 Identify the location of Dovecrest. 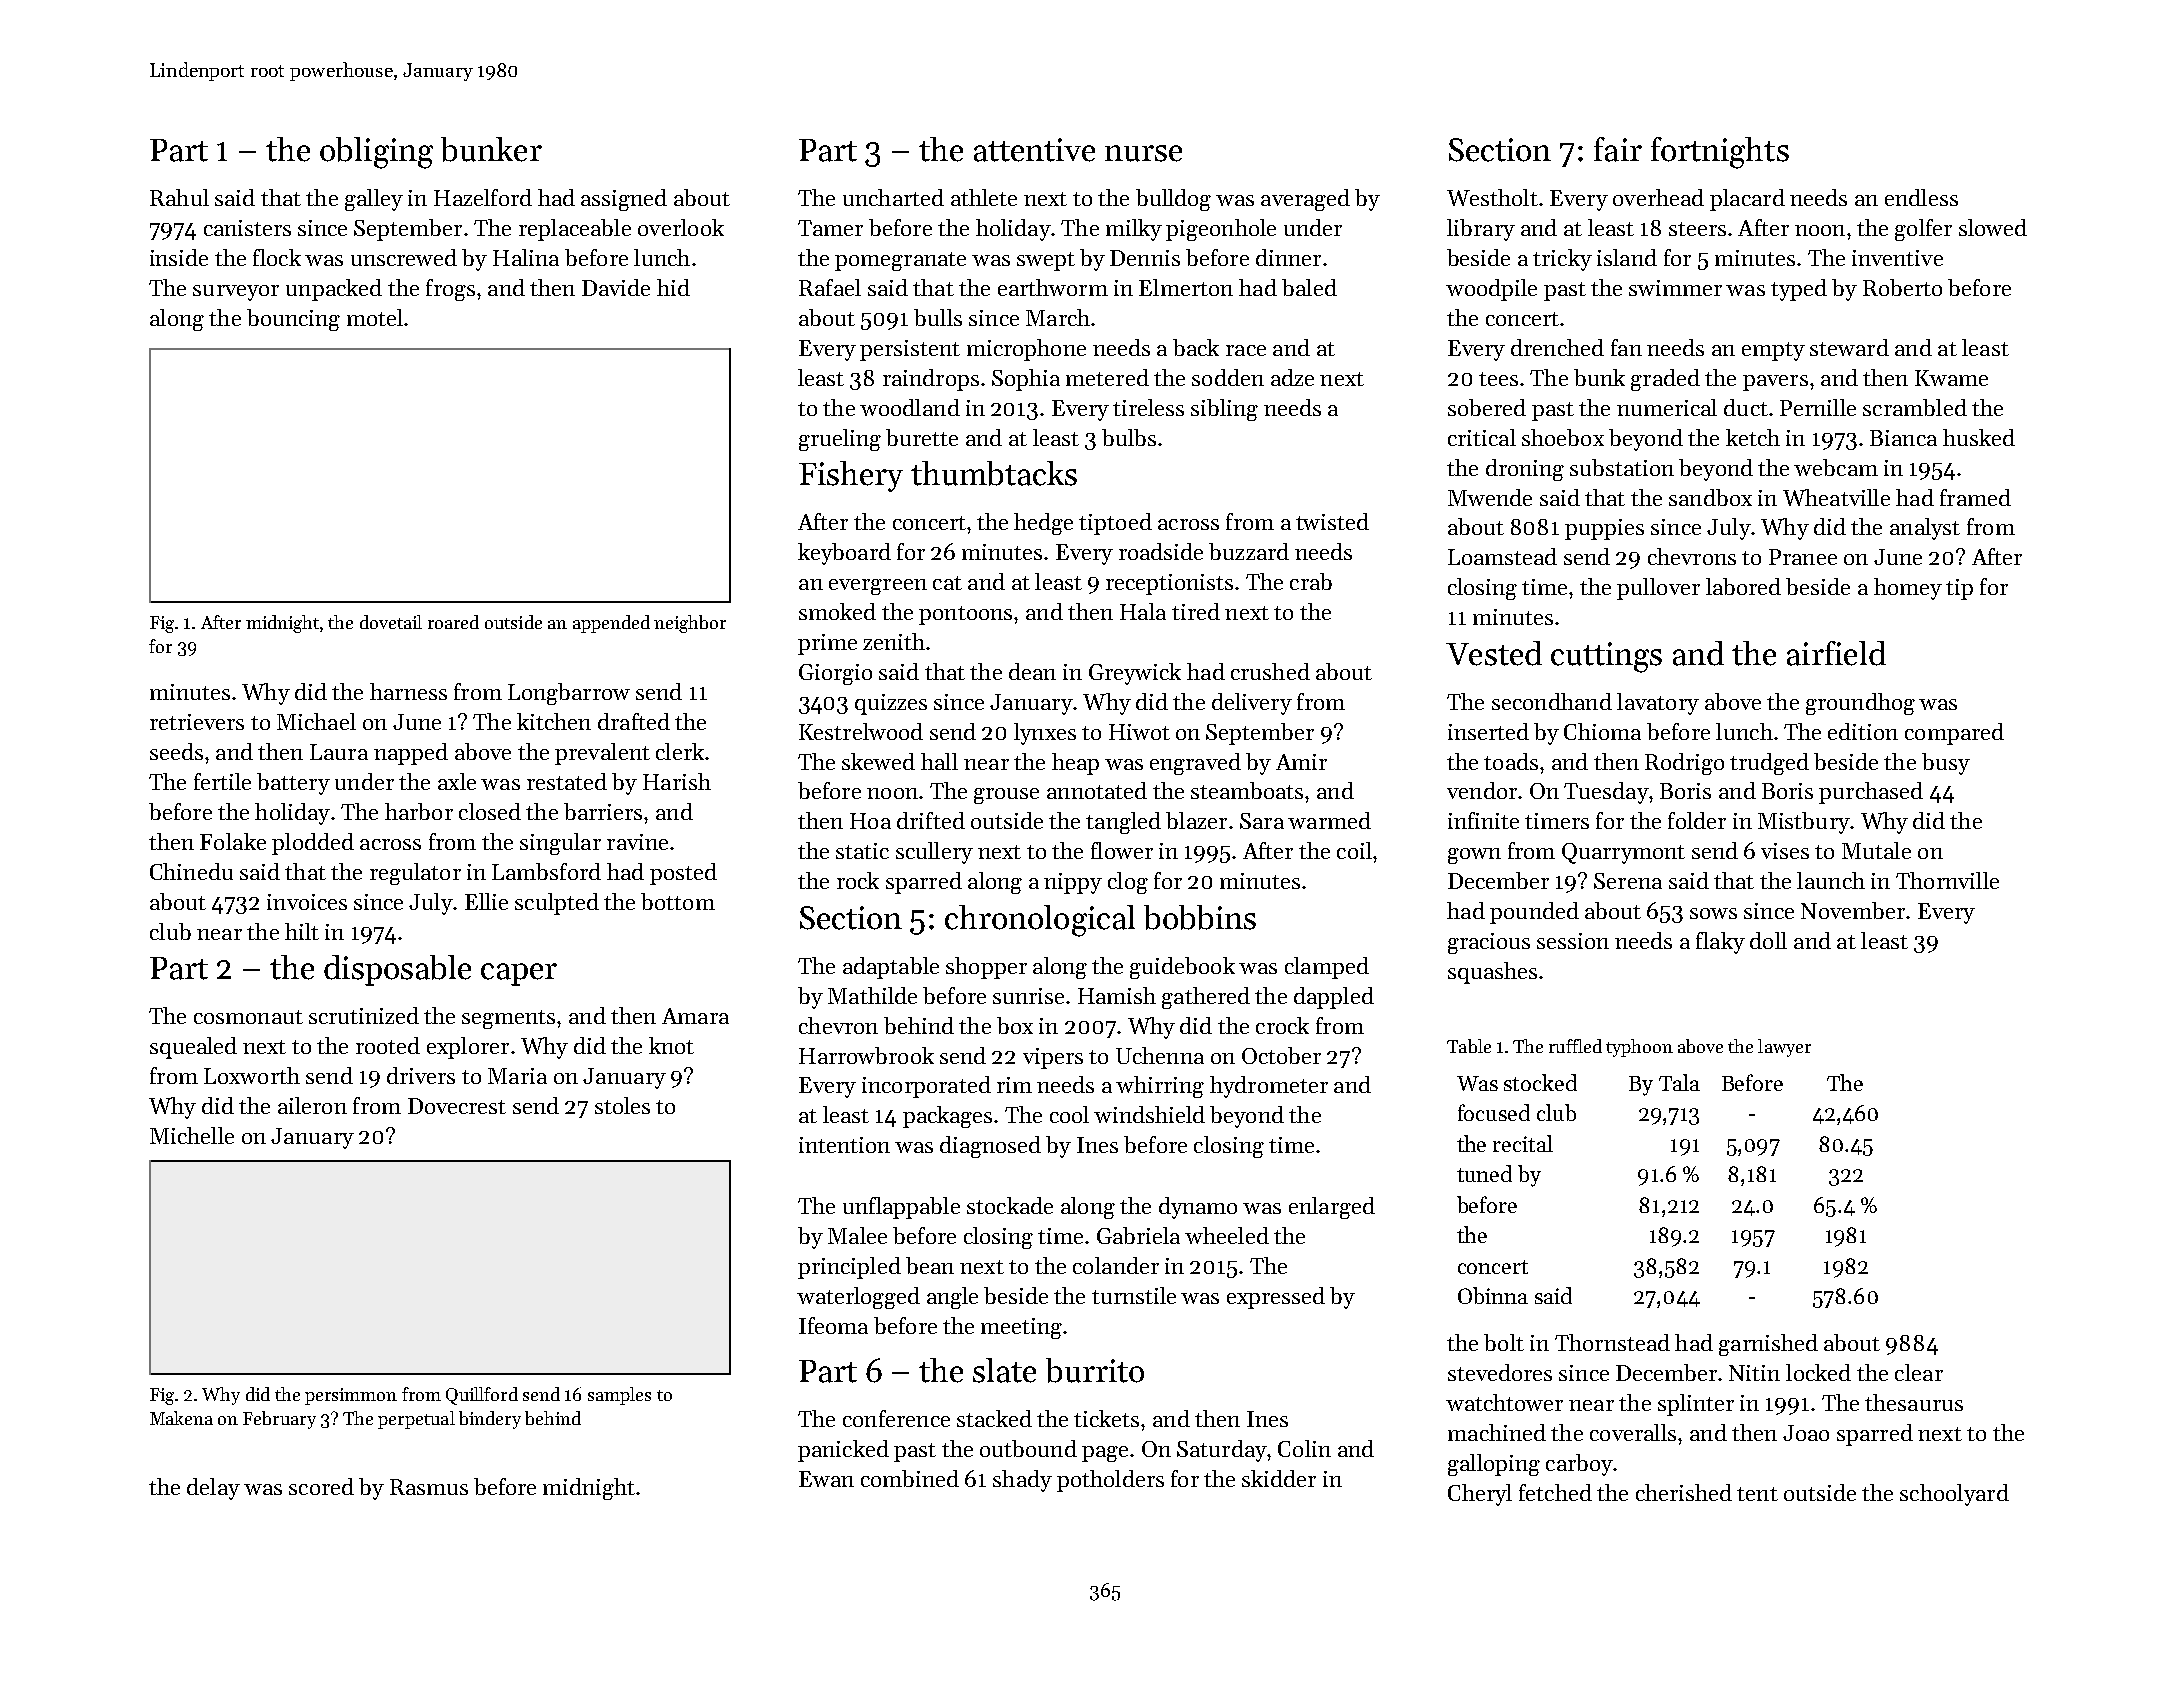
(457, 1106).
